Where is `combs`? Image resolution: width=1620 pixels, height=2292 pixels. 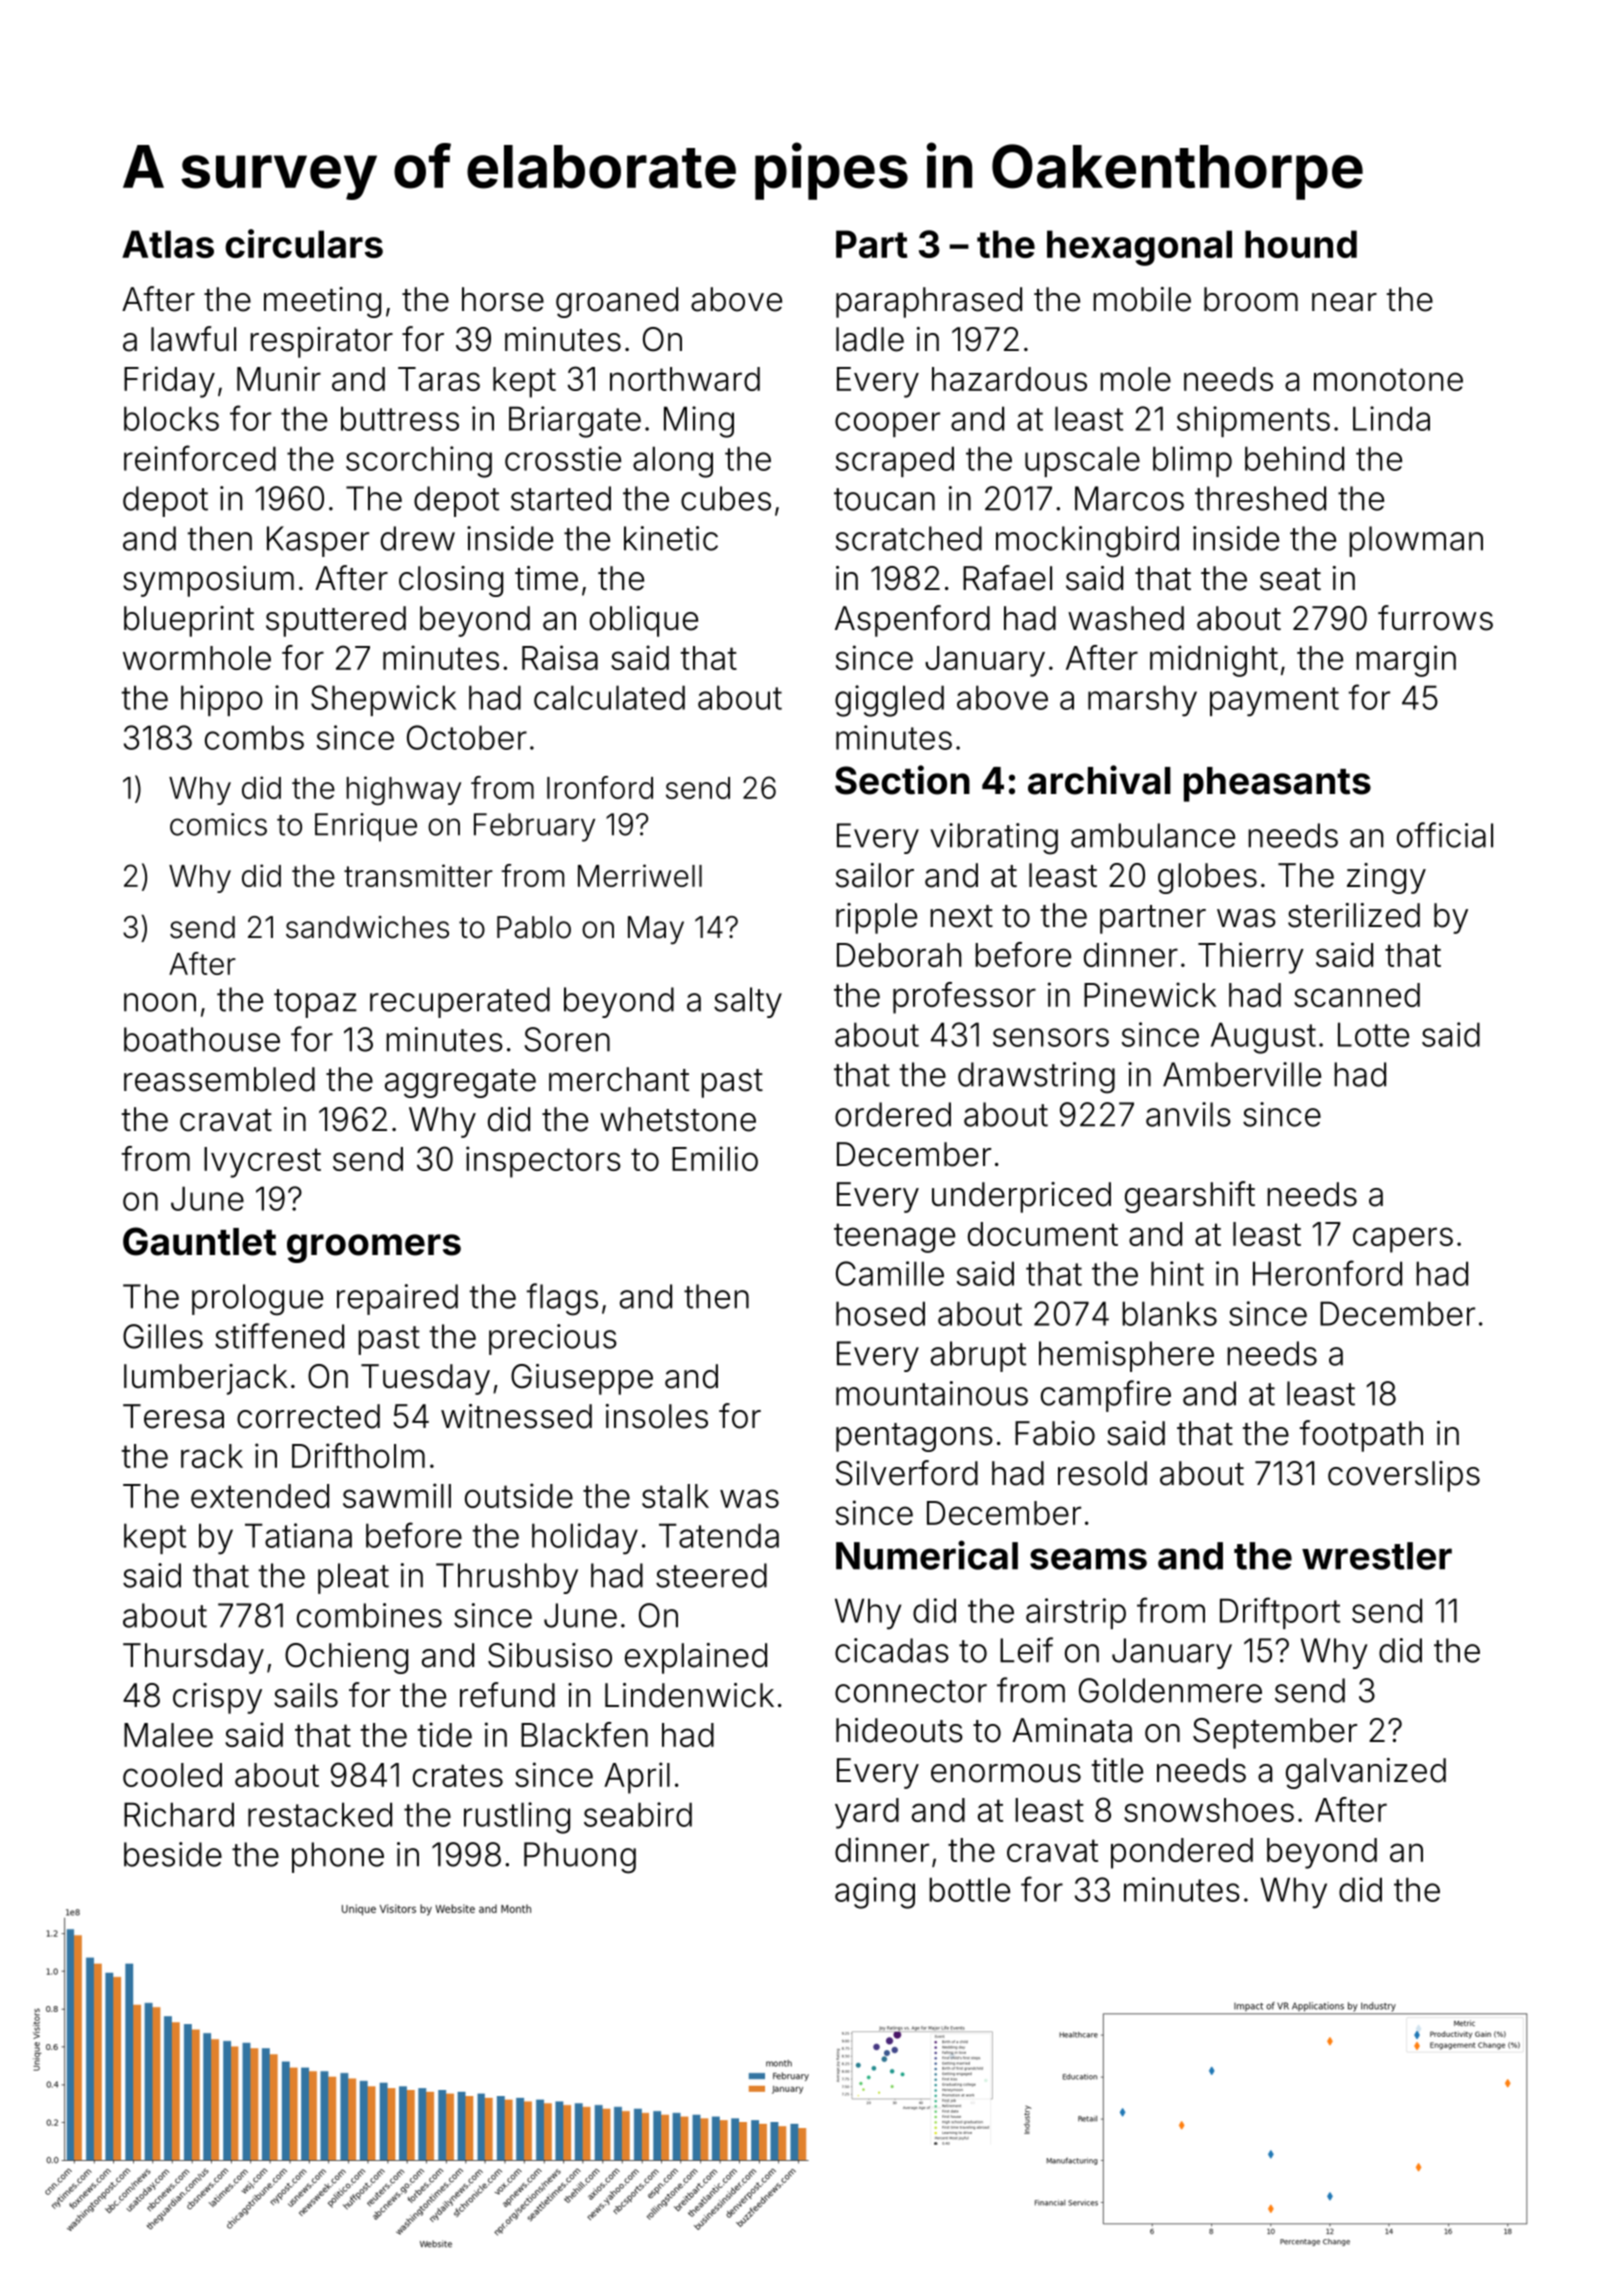 combs is located at coordinates (254, 737).
